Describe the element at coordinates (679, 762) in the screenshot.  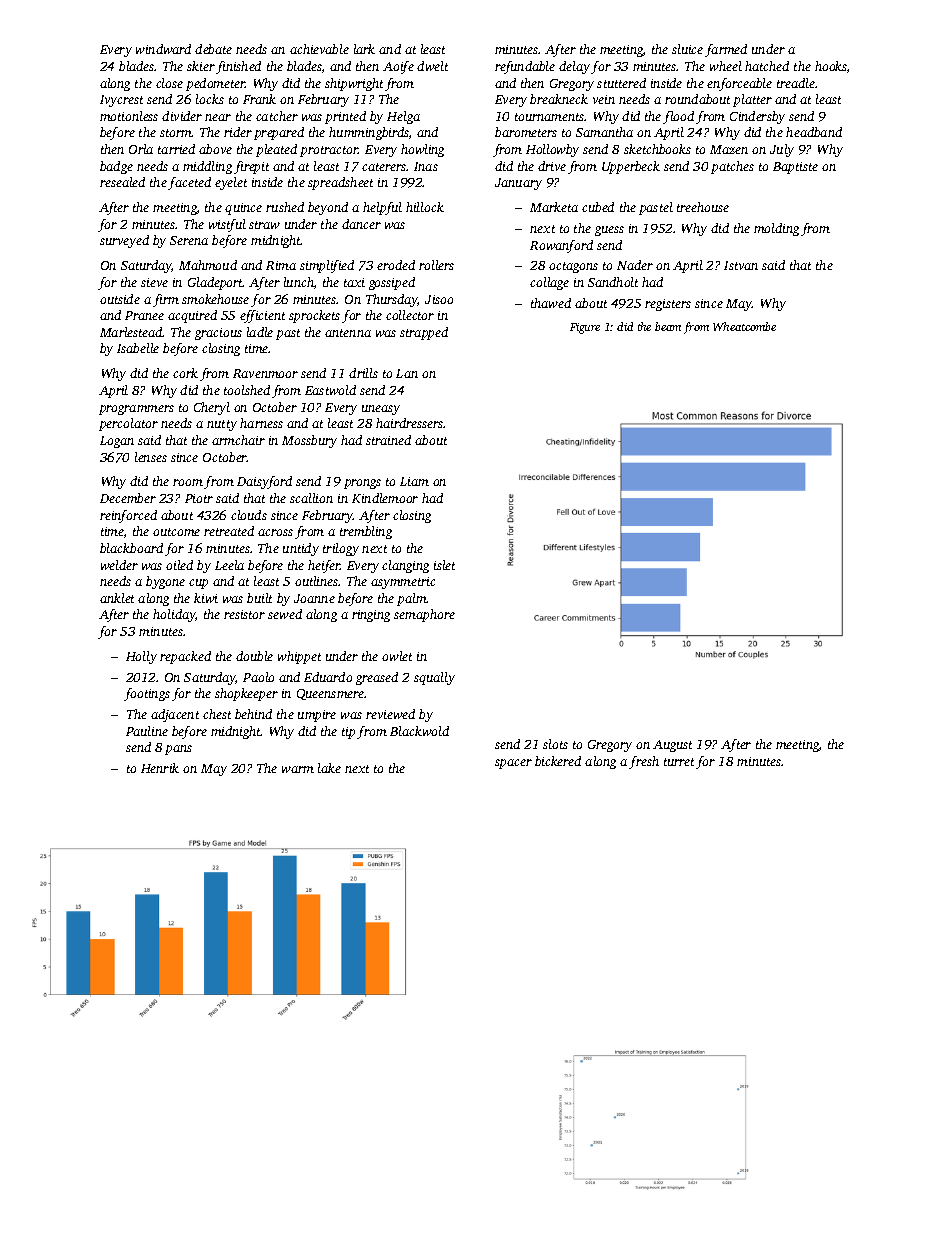
I see `turret` at that location.
